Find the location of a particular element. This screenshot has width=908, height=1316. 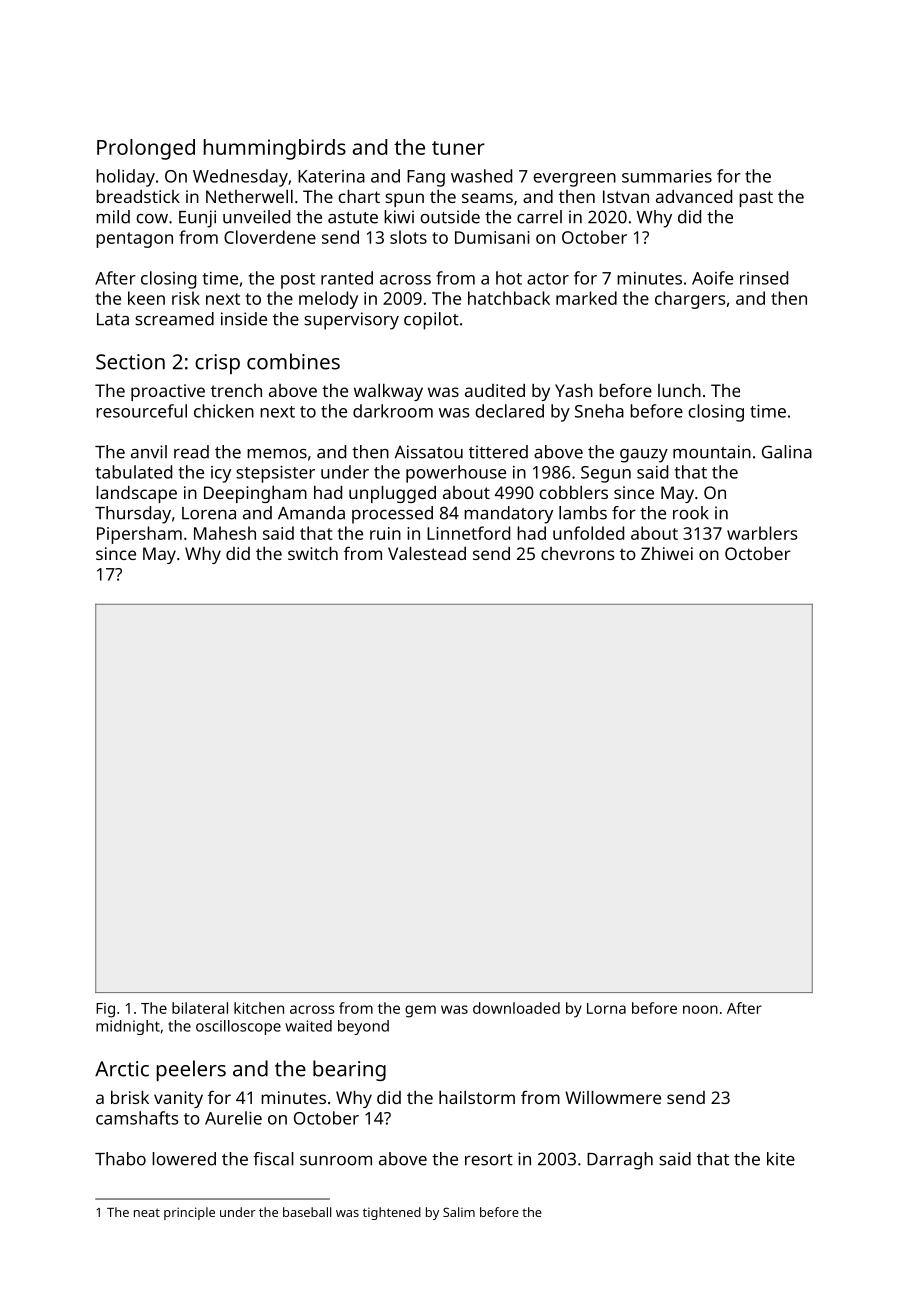

memos is located at coordinates (277, 454).
